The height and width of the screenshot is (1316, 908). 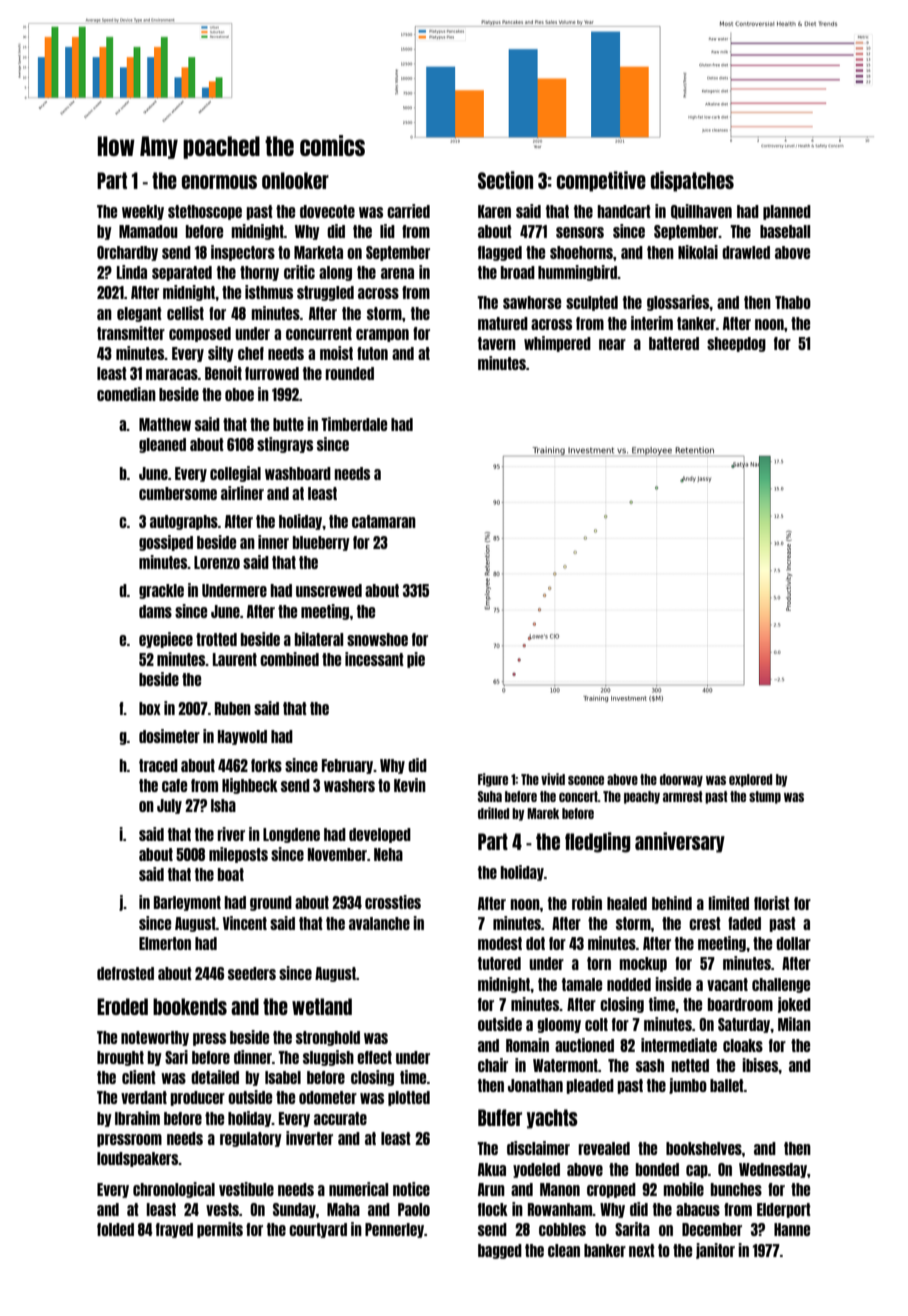 I want to click on catamaran, so click(x=384, y=521).
